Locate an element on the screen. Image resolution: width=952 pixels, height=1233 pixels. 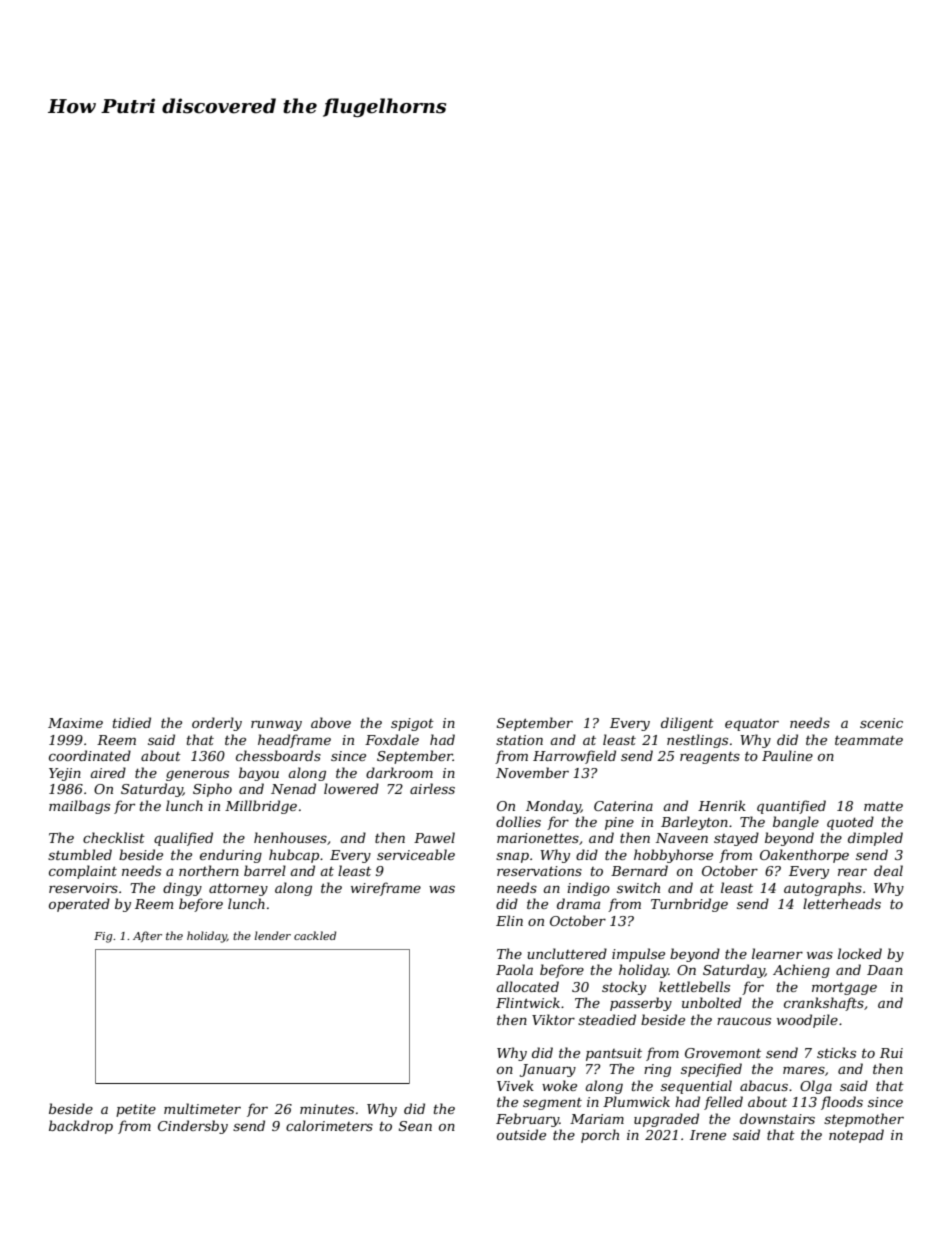
Irene is located at coordinates (708, 1135).
